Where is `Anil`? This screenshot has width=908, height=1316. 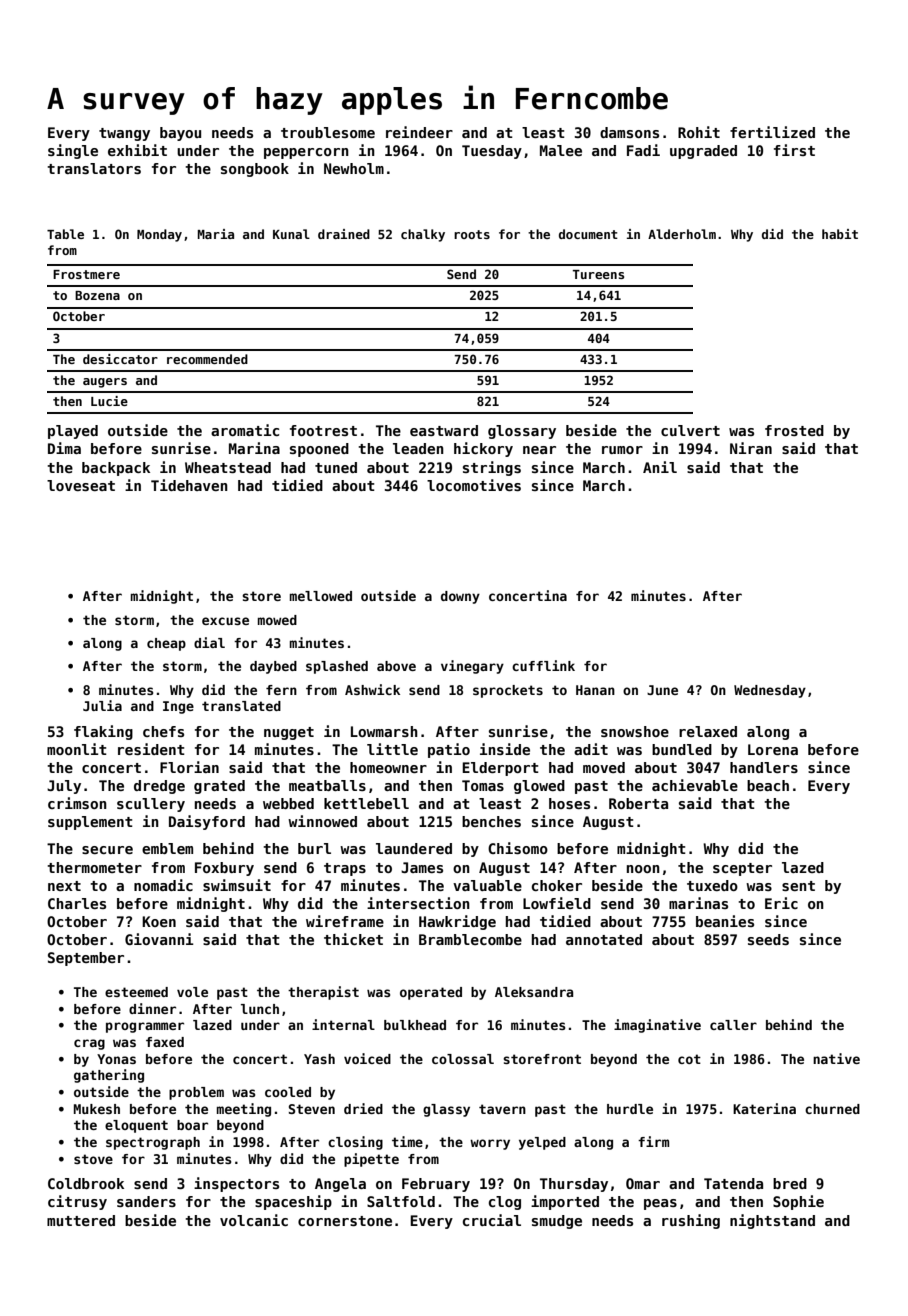
Anil is located at coordinates (660, 467).
